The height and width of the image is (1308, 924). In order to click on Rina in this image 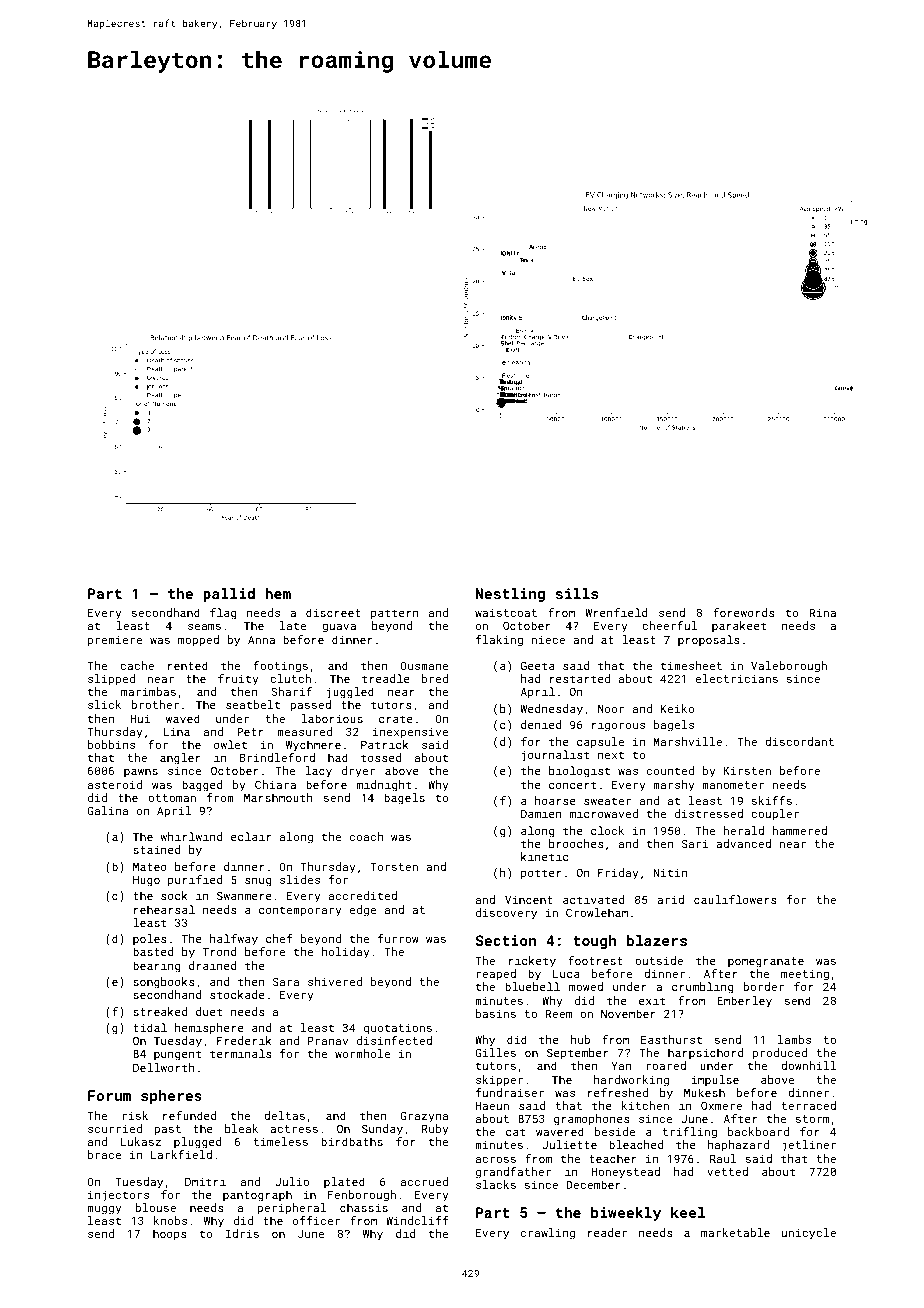, I will do `click(823, 612)`.
